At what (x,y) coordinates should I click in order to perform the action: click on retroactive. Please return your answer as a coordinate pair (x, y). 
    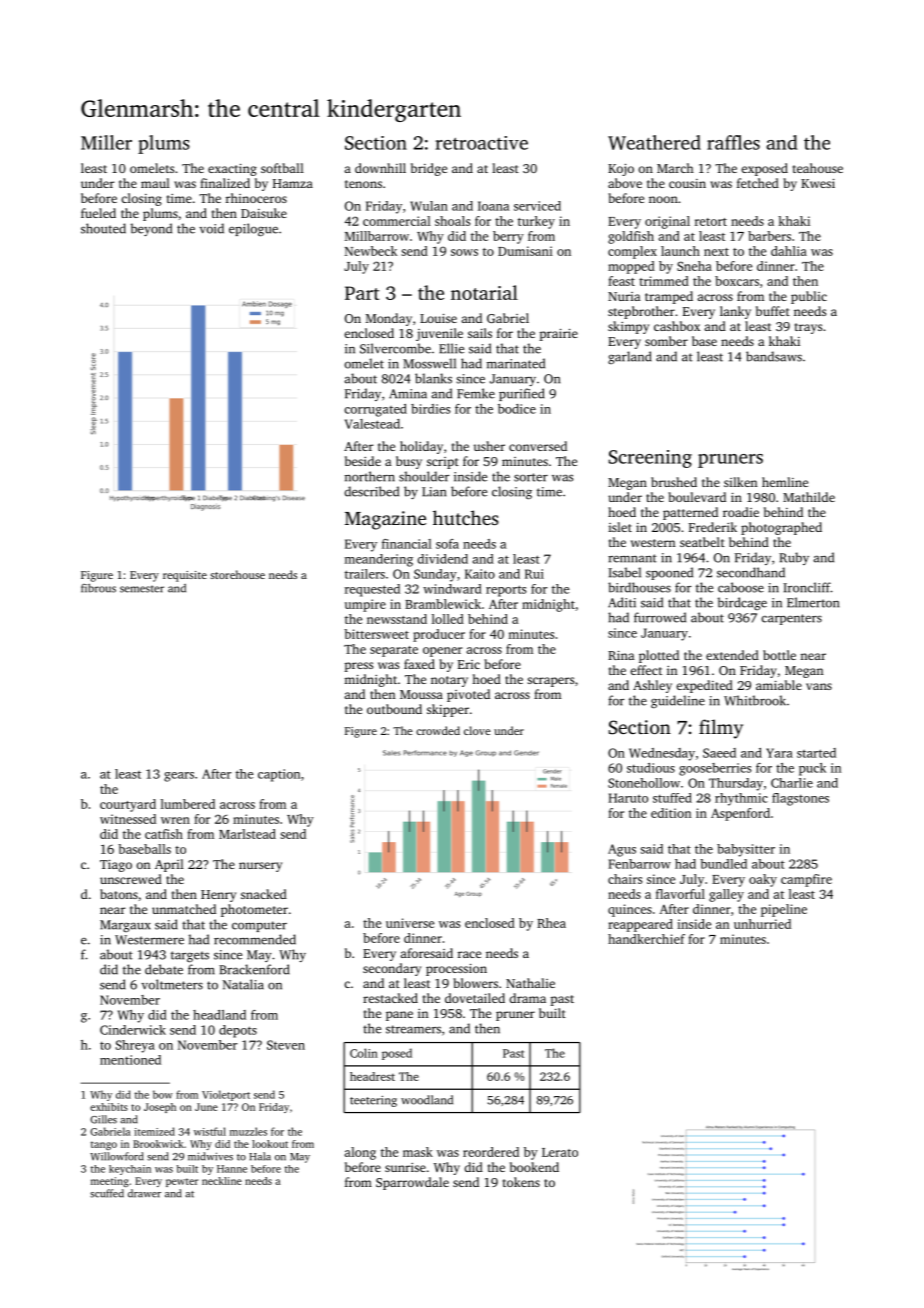
    Looking at the image, I should click on (481, 143).
